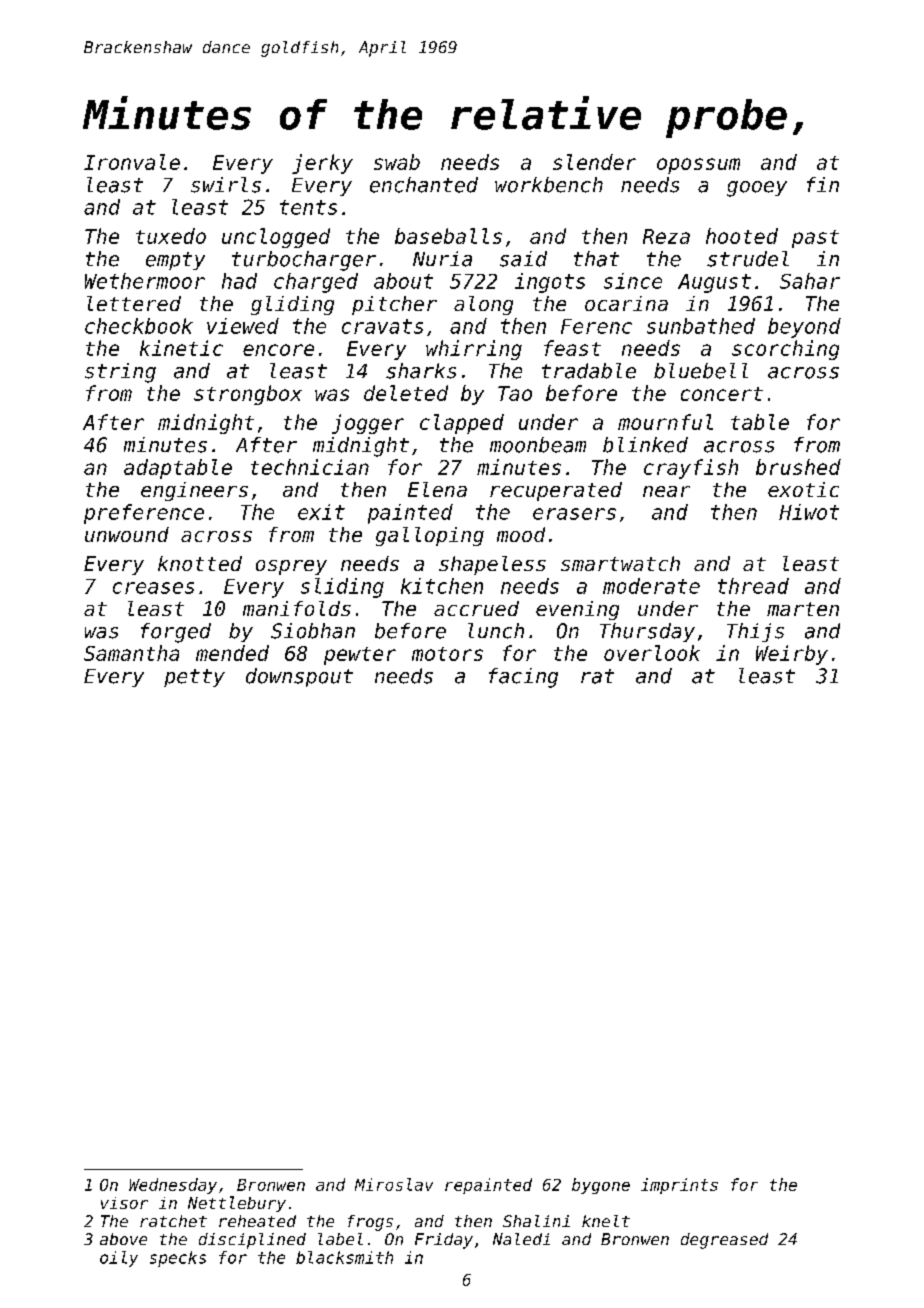 The height and width of the page is (1308, 924). What do you see at coordinates (462, 424) in the page?
I see `clapped` at bounding box center [462, 424].
